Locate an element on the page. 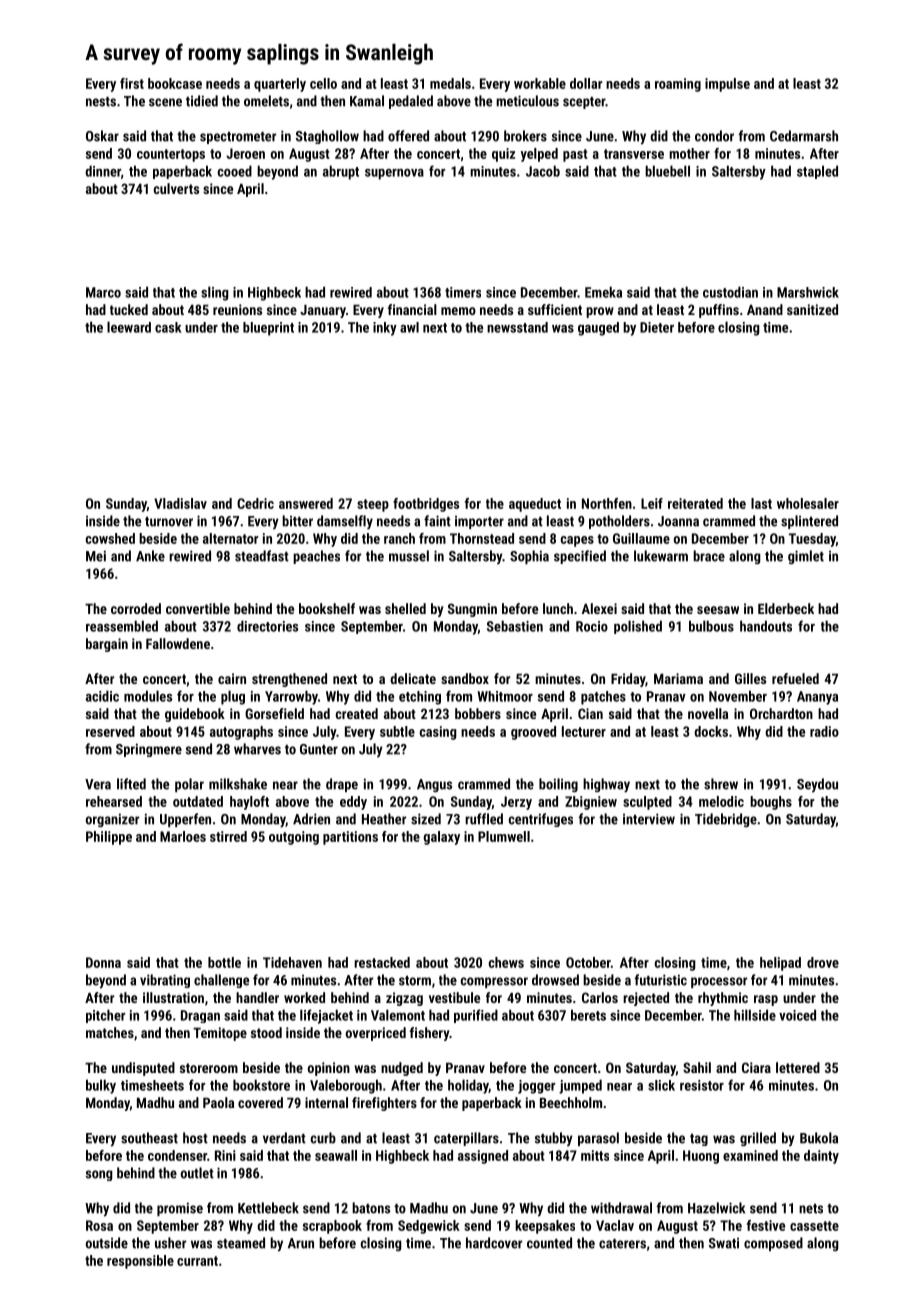 The width and height of the page is (924, 1308). Ananya is located at coordinates (817, 698).
